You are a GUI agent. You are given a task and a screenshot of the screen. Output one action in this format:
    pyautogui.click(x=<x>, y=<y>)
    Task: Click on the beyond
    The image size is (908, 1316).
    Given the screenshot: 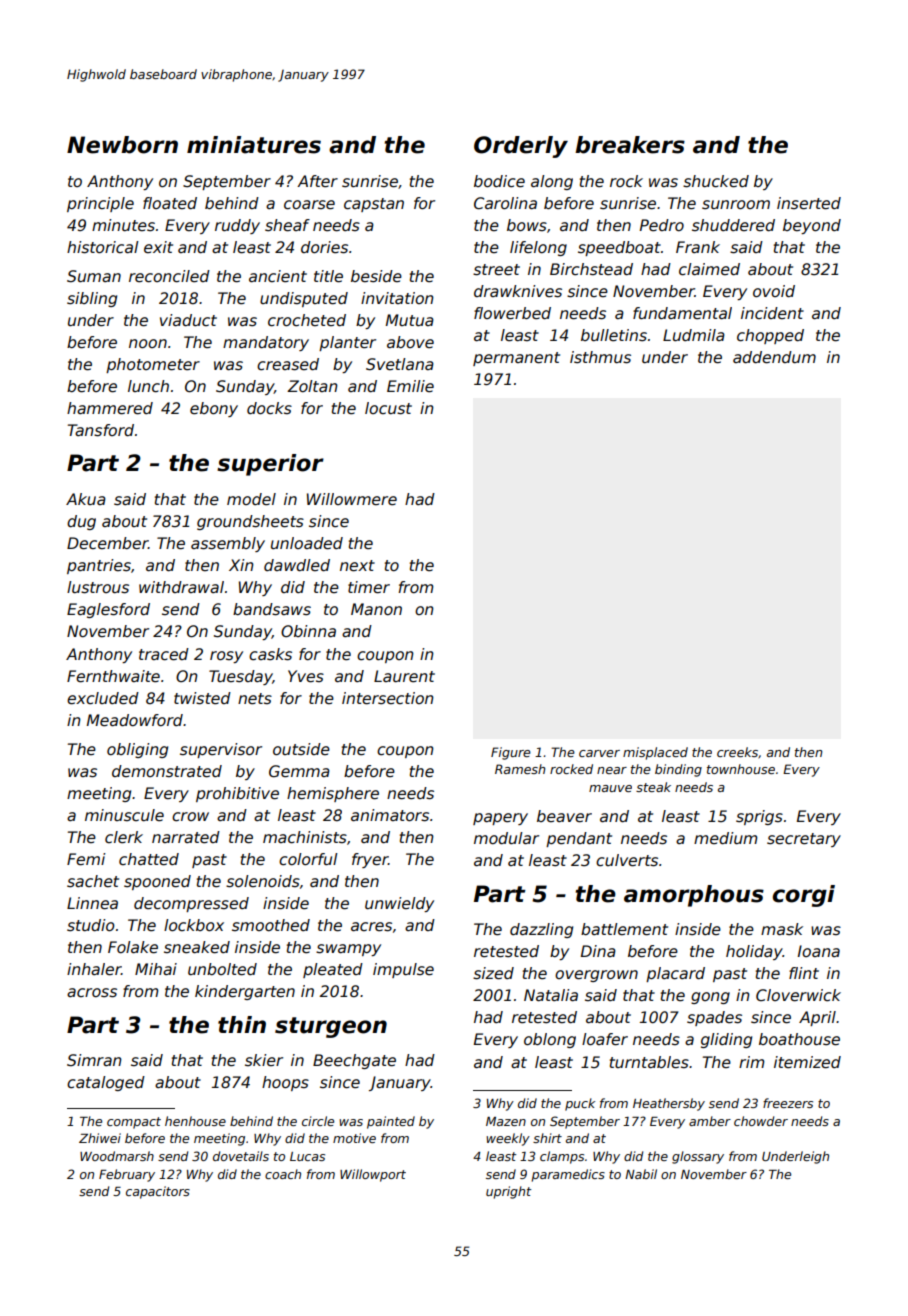 What is the action you would take?
    pyautogui.click(x=812, y=226)
